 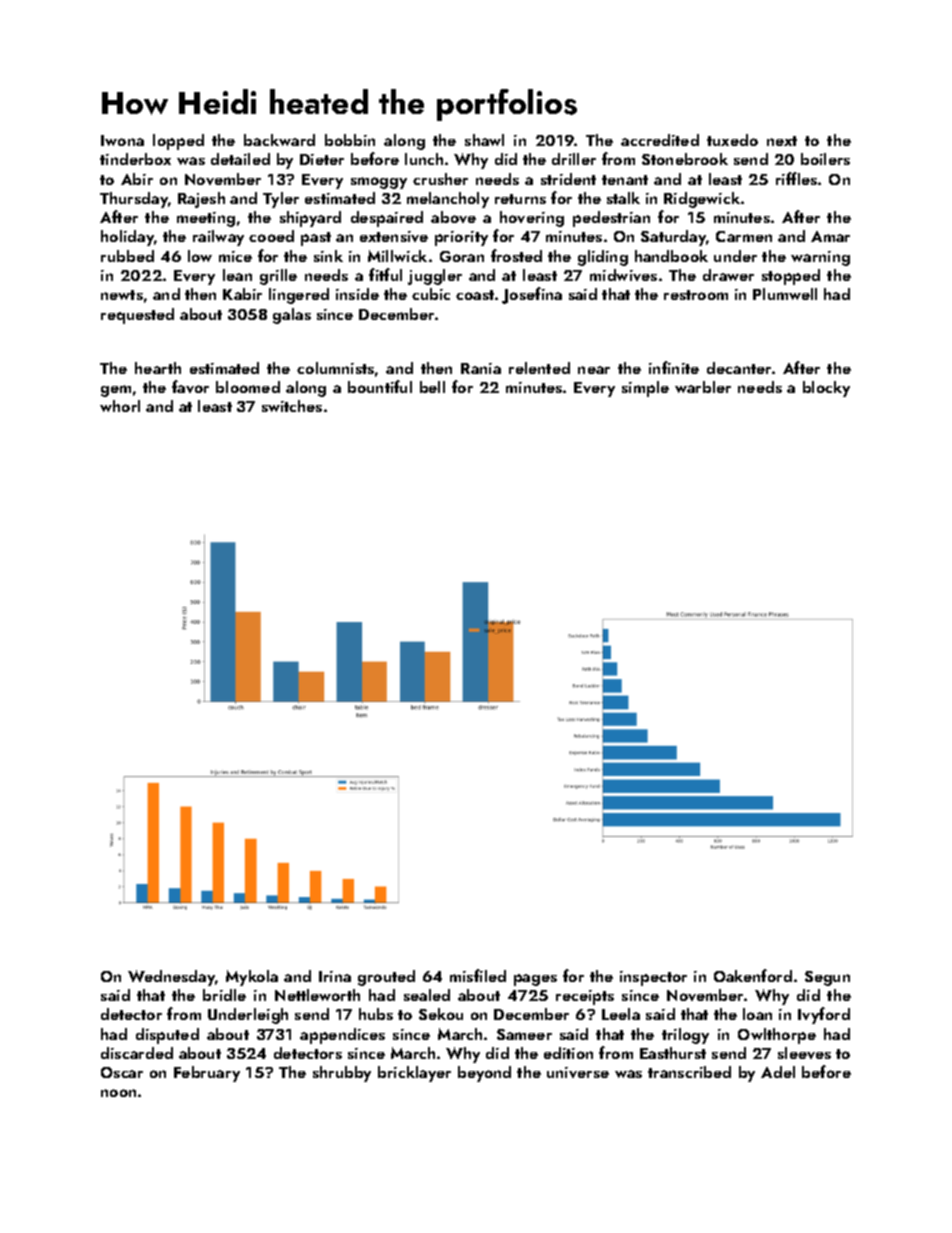 What do you see at coordinates (178, 142) in the screenshot?
I see `lopped` at bounding box center [178, 142].
